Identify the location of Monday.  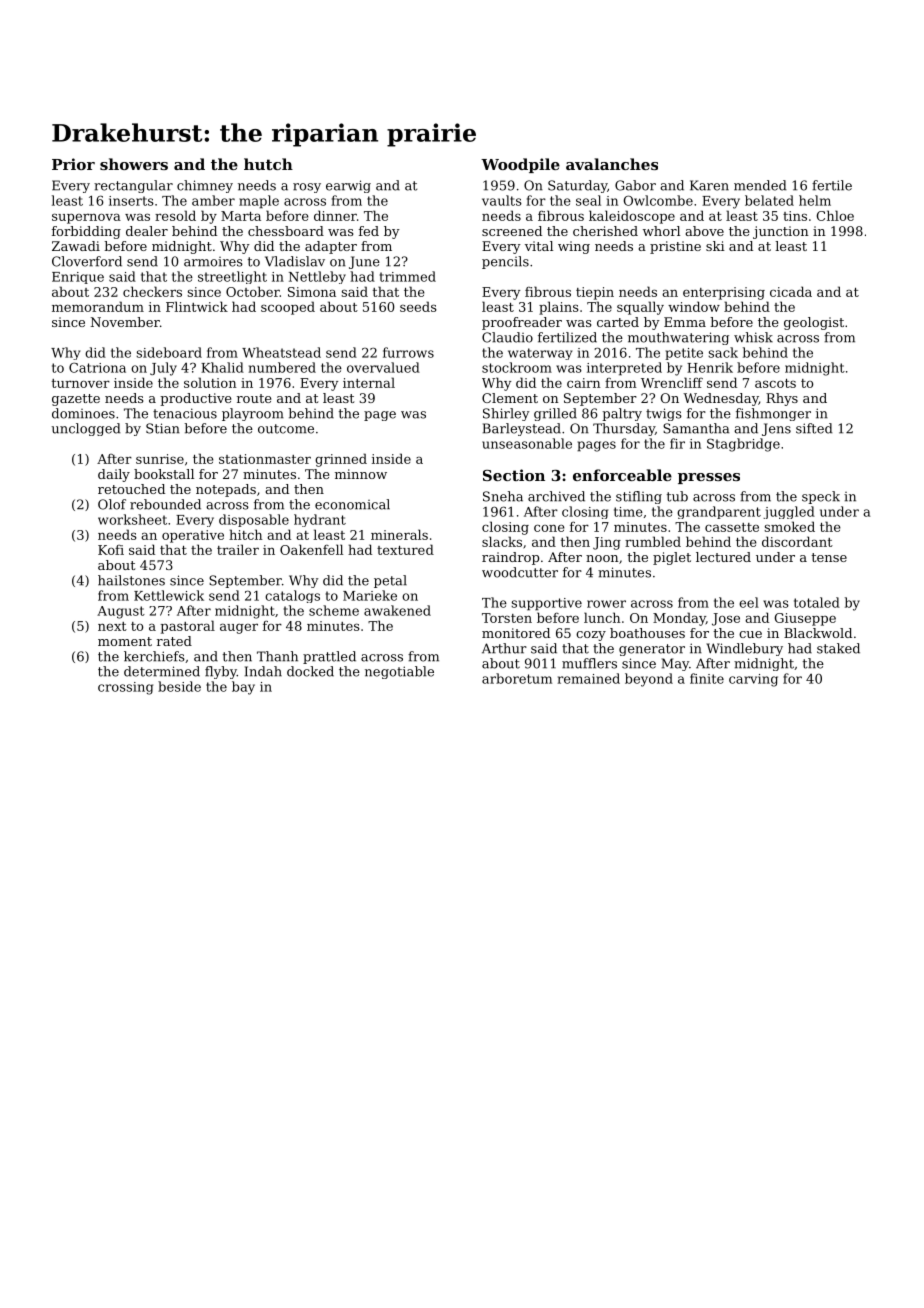
(679, 619).
